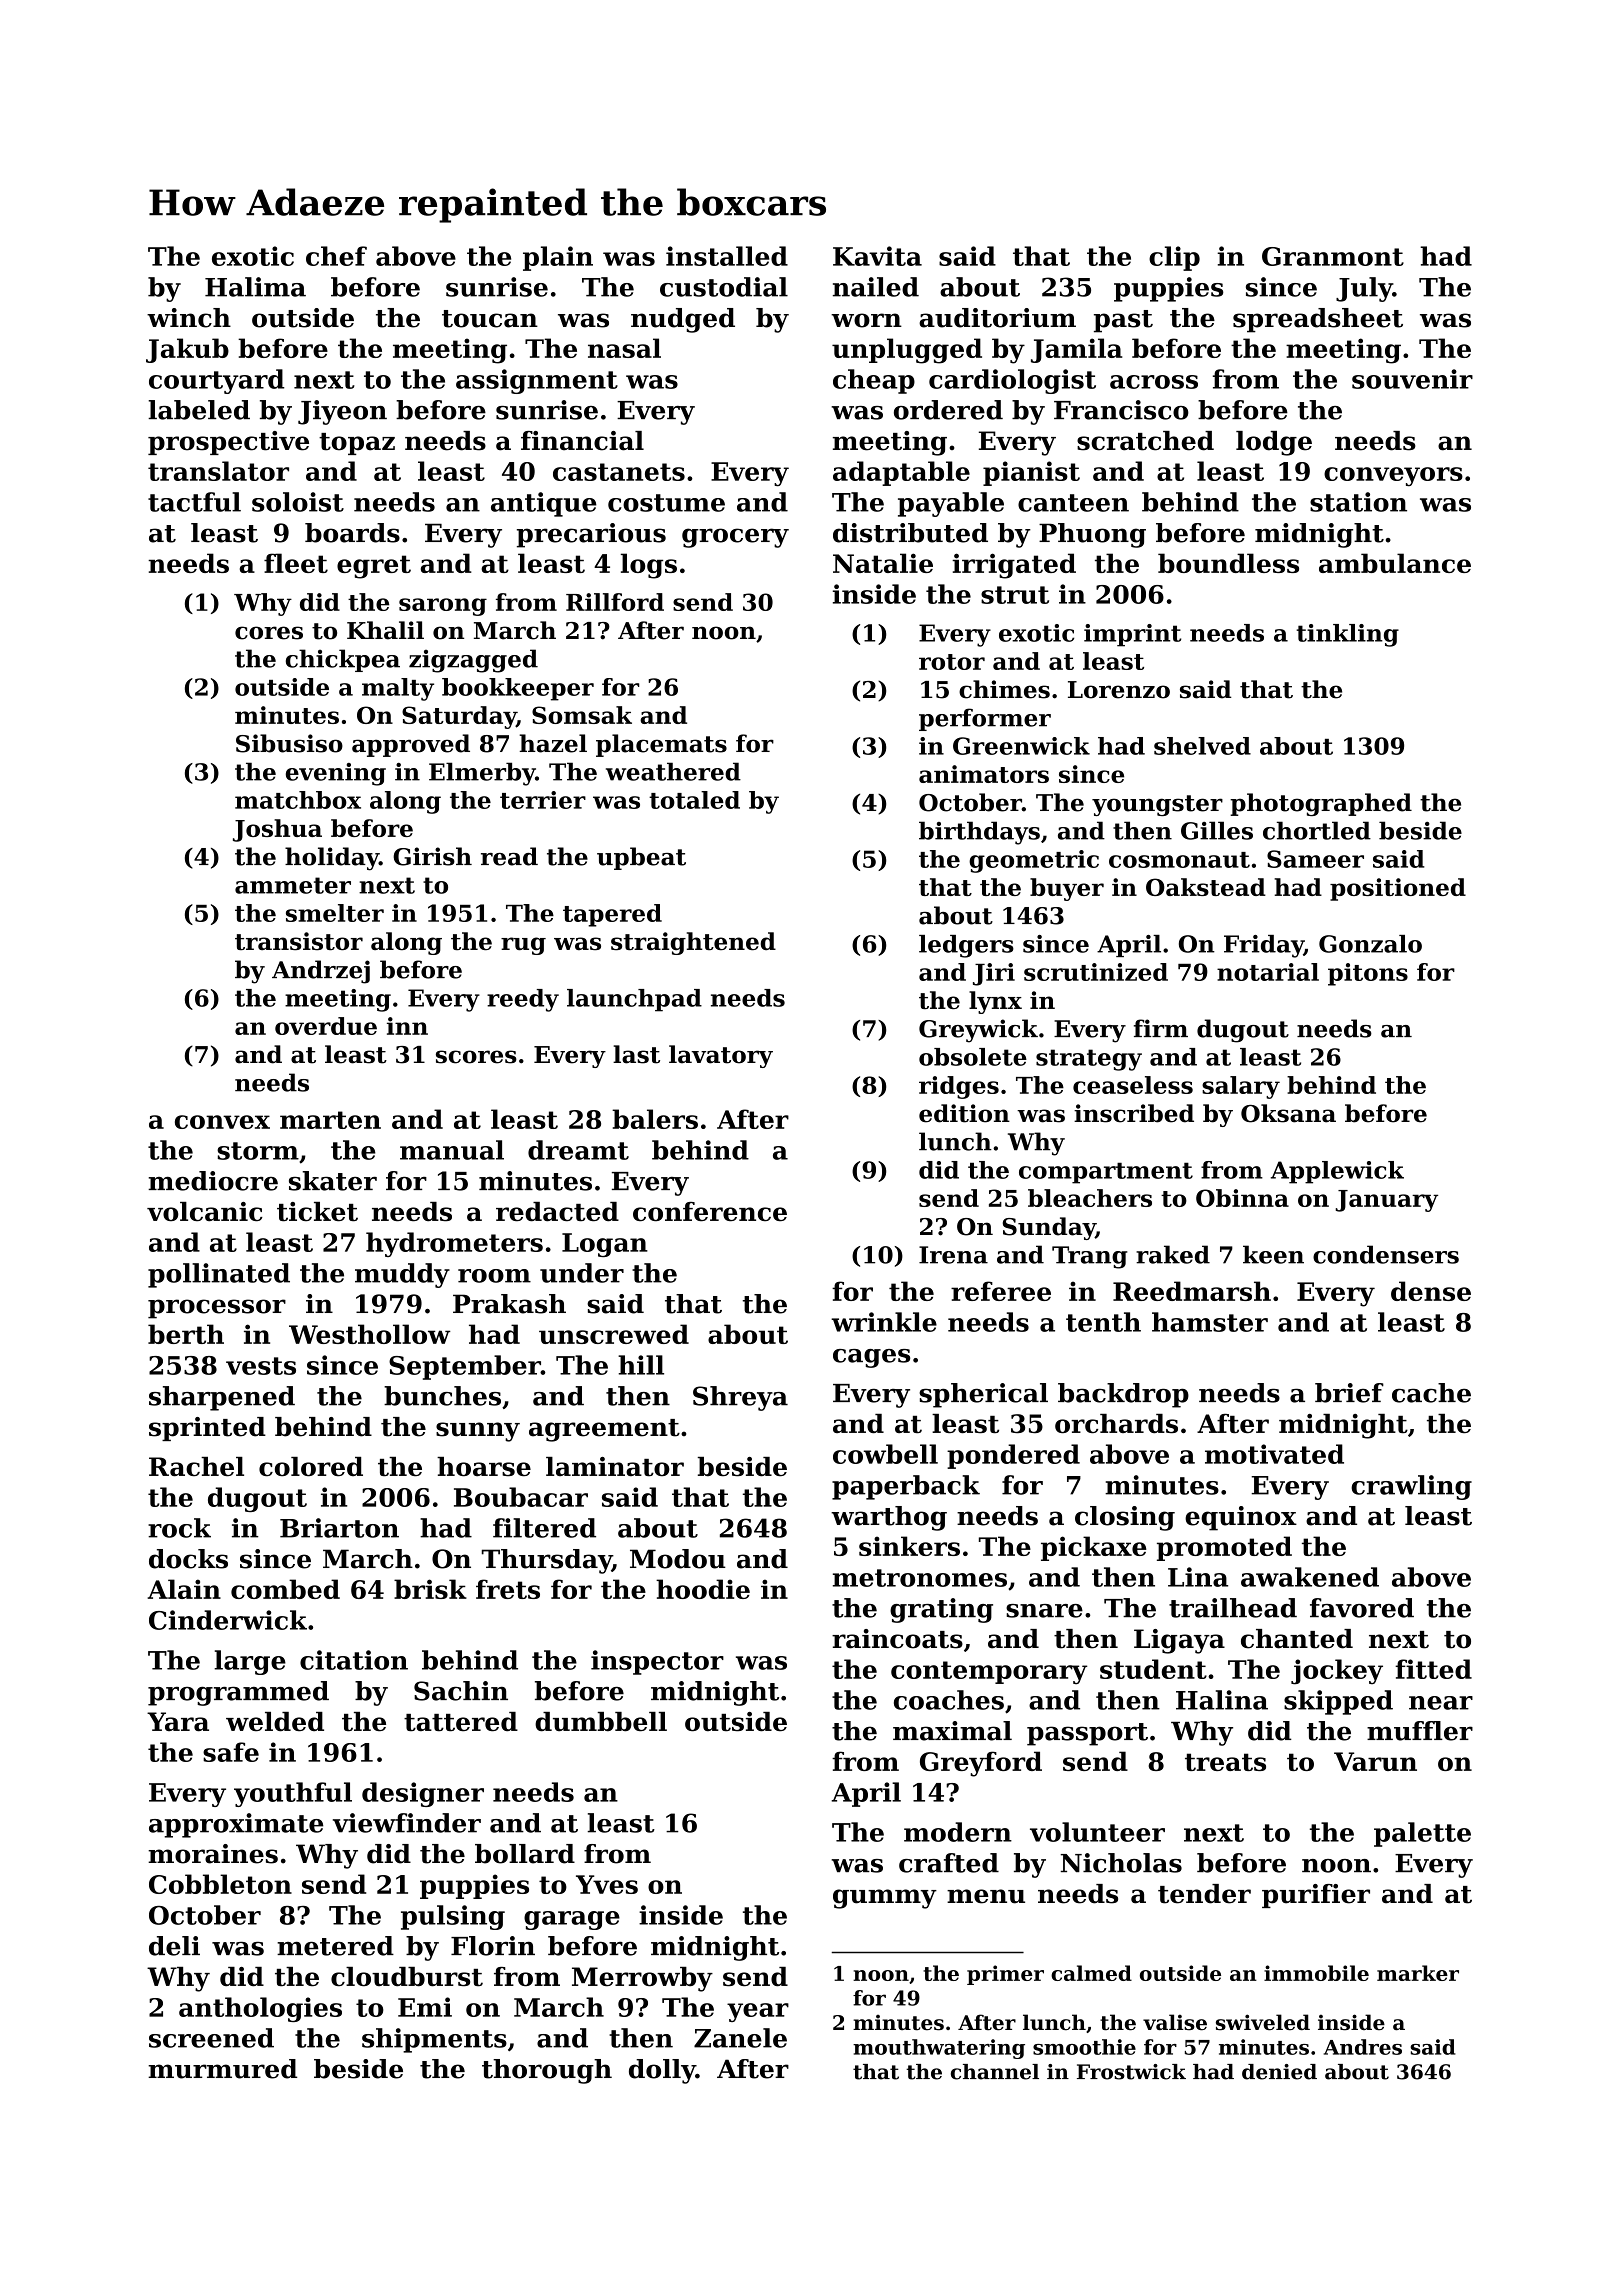  Describe the element at coordinates (1386, 1201) in the screenshot. I see `January` at that location.
